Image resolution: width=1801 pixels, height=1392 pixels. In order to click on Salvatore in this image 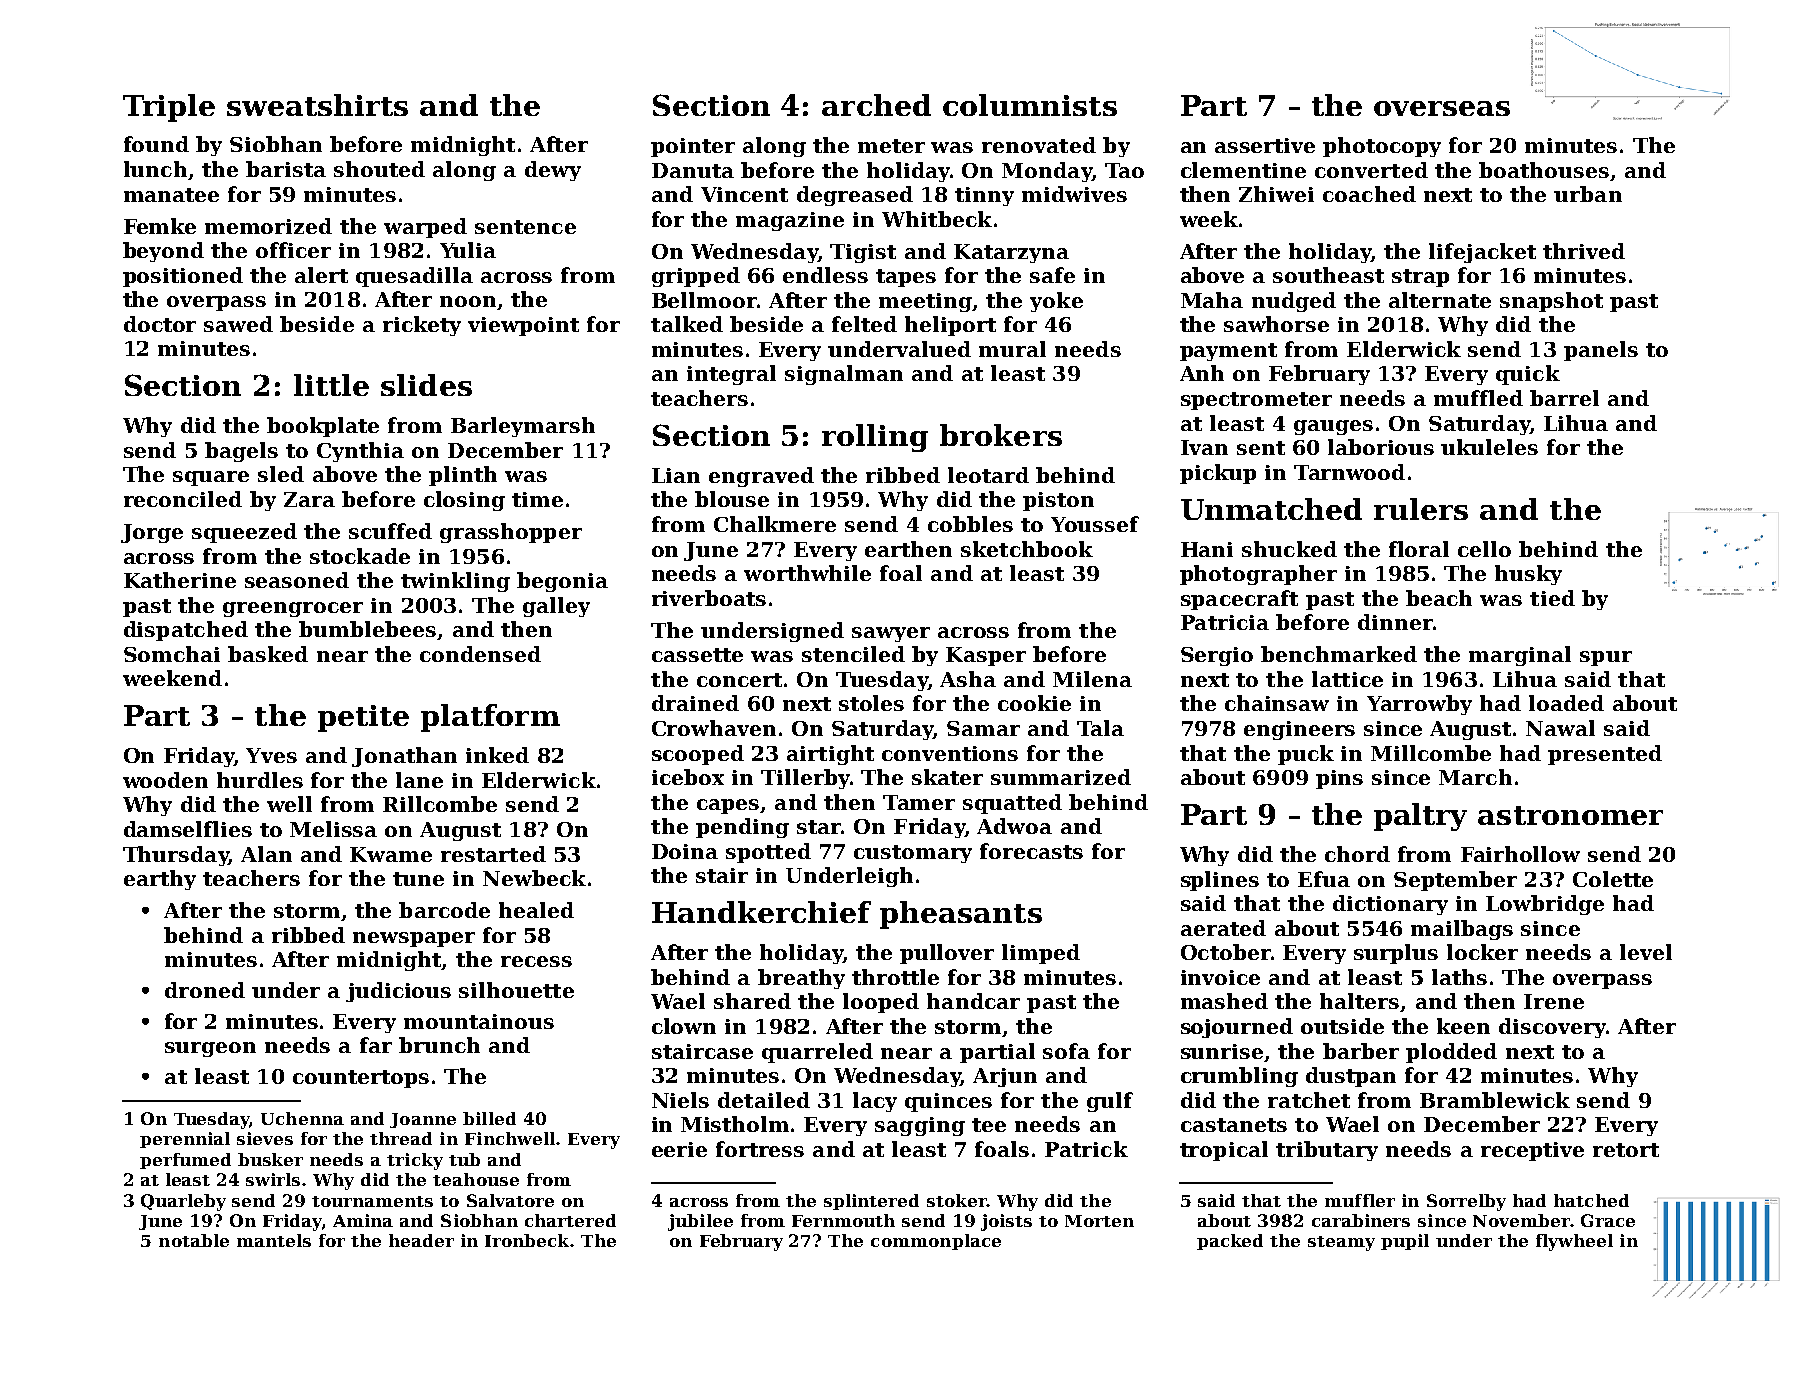, I will do `click(510, 1200)`.
